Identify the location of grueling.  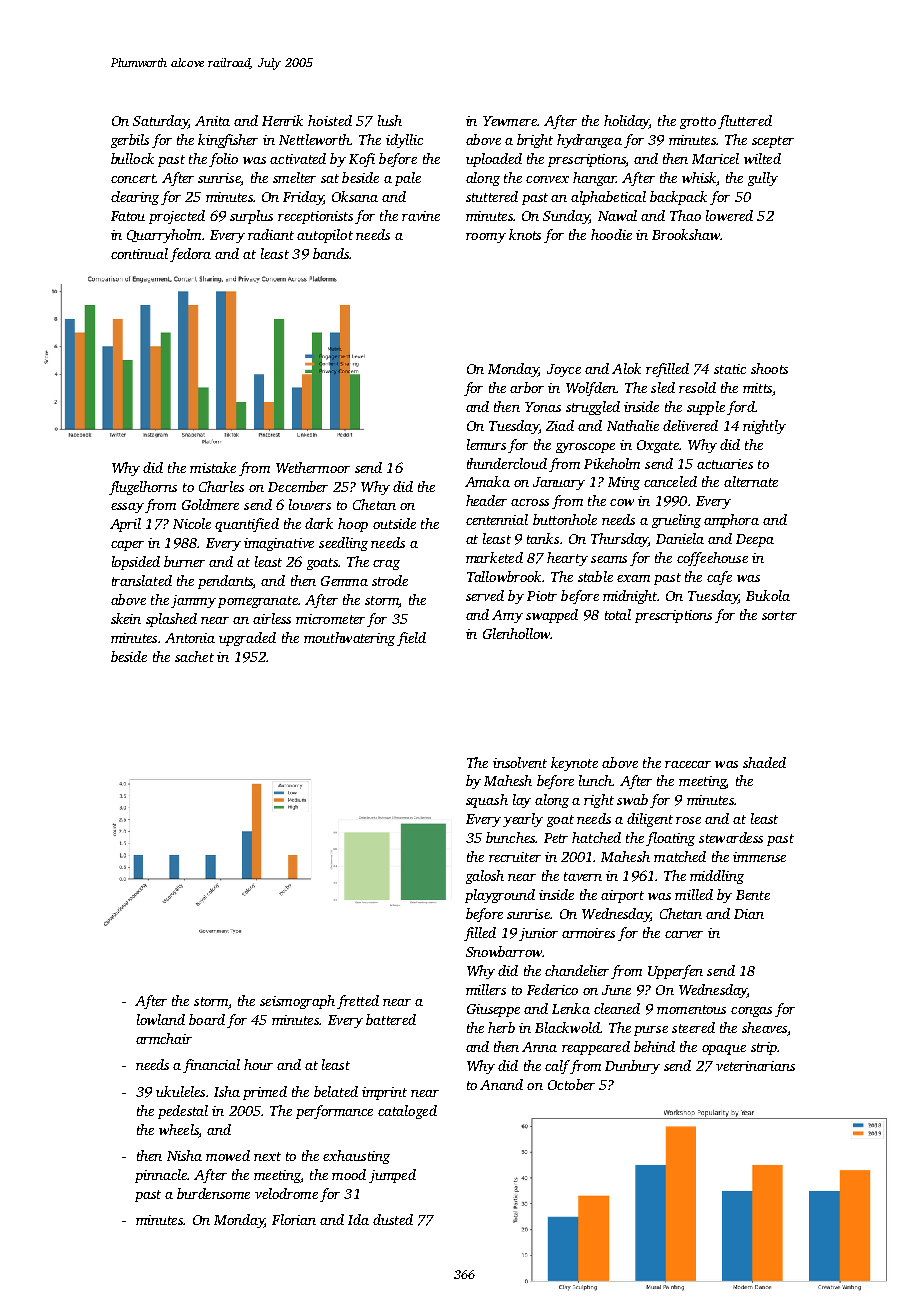
(676, 521).
